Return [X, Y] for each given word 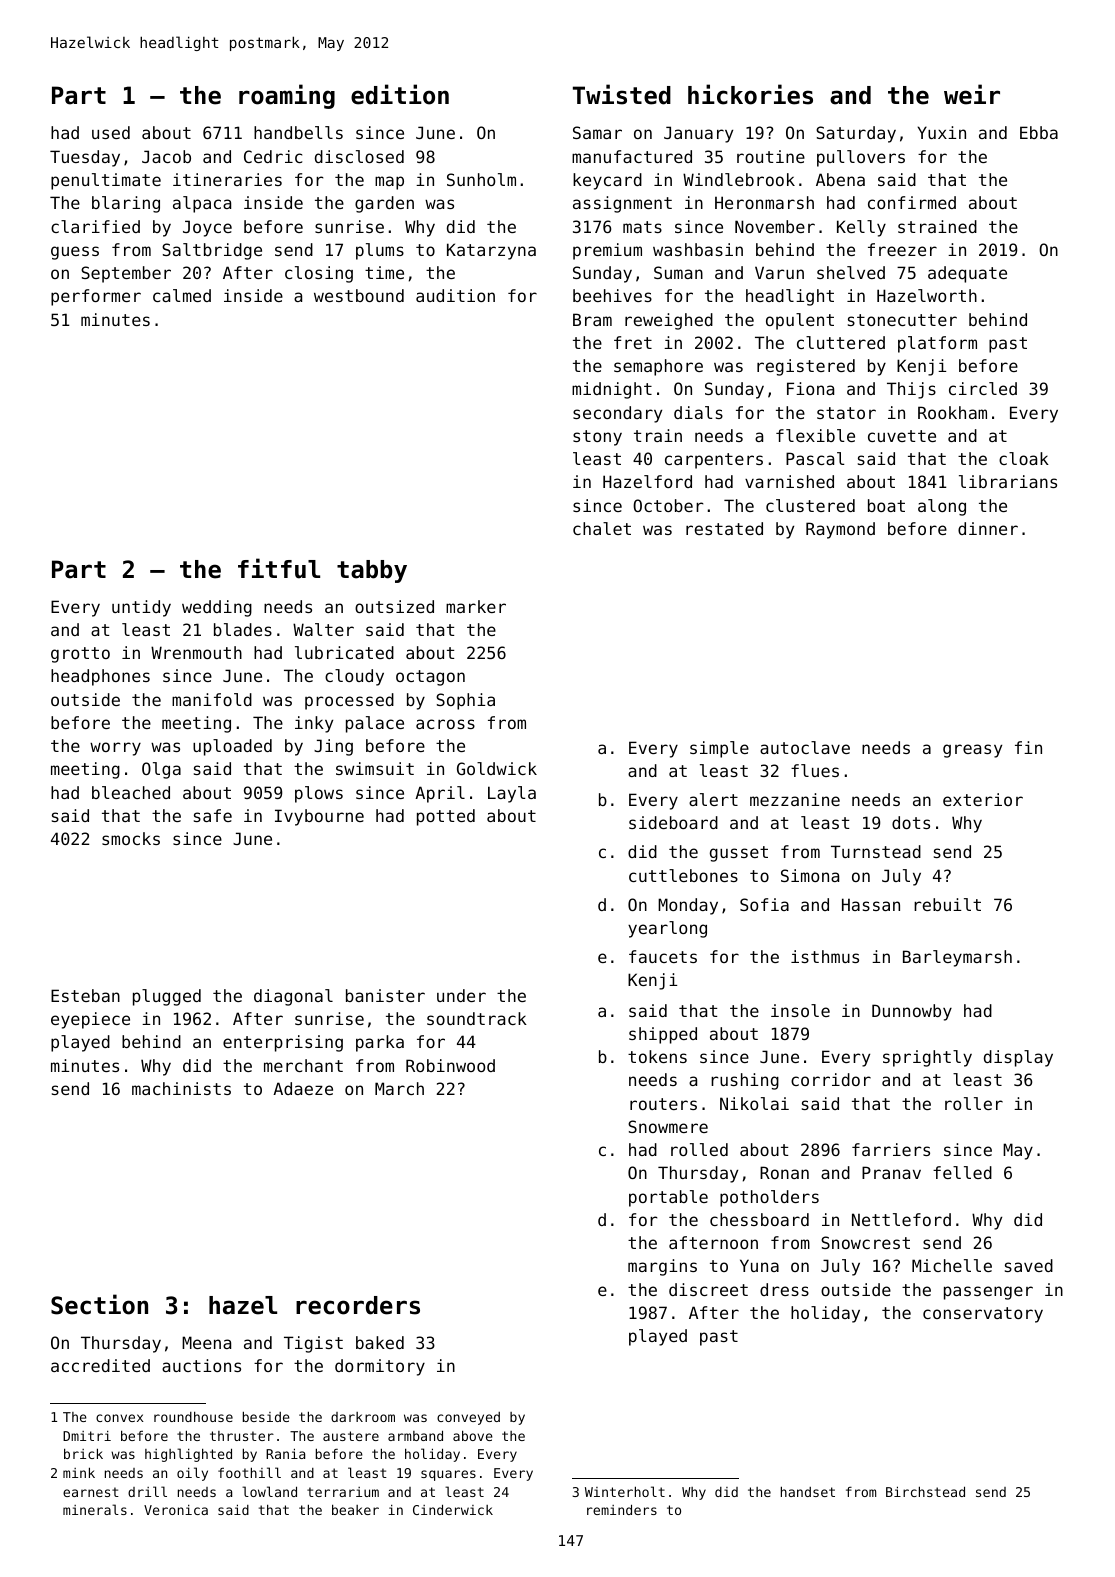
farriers [891, 1149]
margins [662, 1267]
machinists [181, 1088]
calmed [182, 295]
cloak [1024, 458]
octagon [430, 678]
